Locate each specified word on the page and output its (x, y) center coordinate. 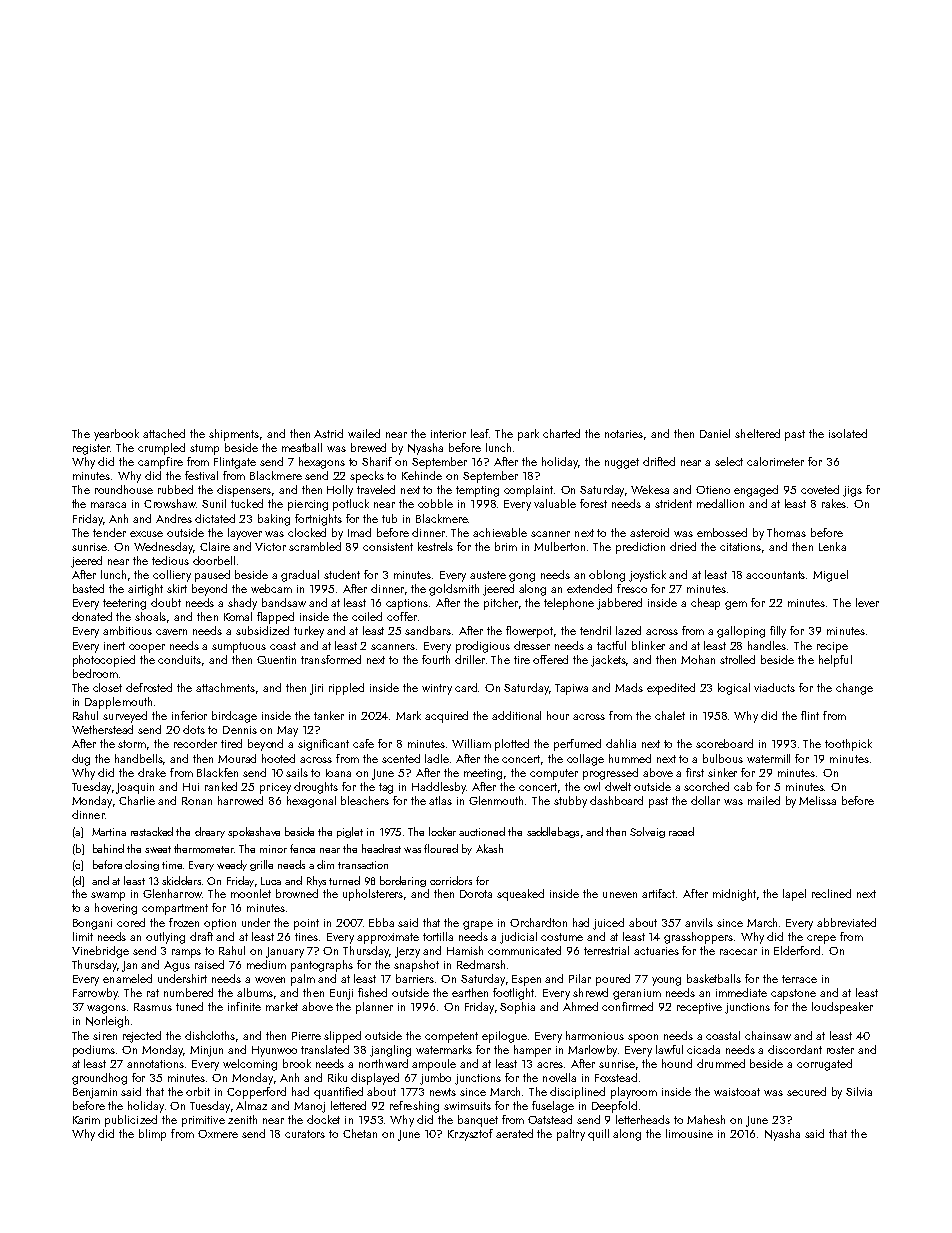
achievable (500, 532)
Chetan (360, 1133)
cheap (705, 604)
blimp (152, 1135)
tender (109, 532)
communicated (524, 950)
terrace (799, 979)
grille (261, 865)
